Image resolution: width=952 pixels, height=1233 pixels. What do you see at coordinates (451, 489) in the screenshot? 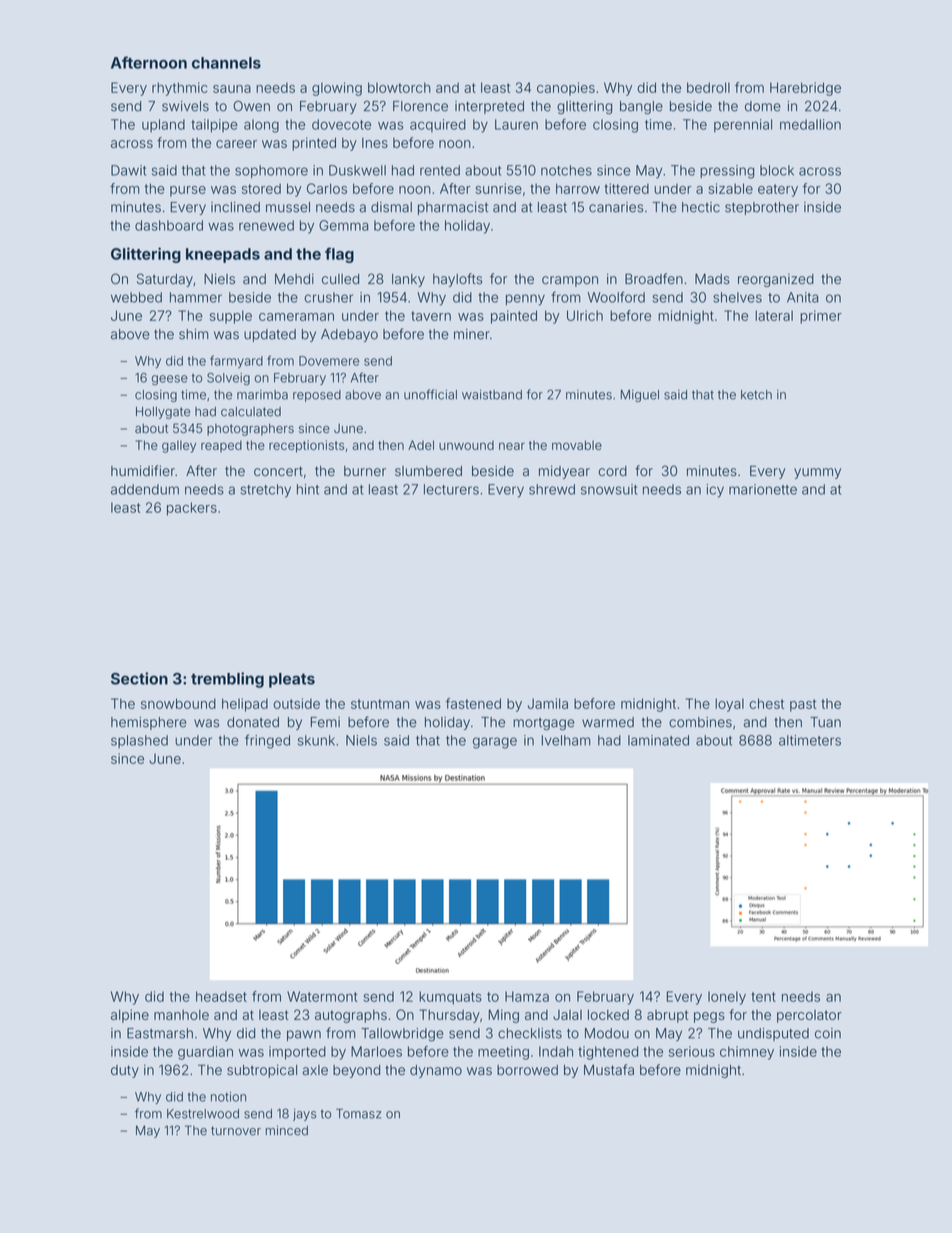
I see `lecturers` at bounding box center [451, 489].
